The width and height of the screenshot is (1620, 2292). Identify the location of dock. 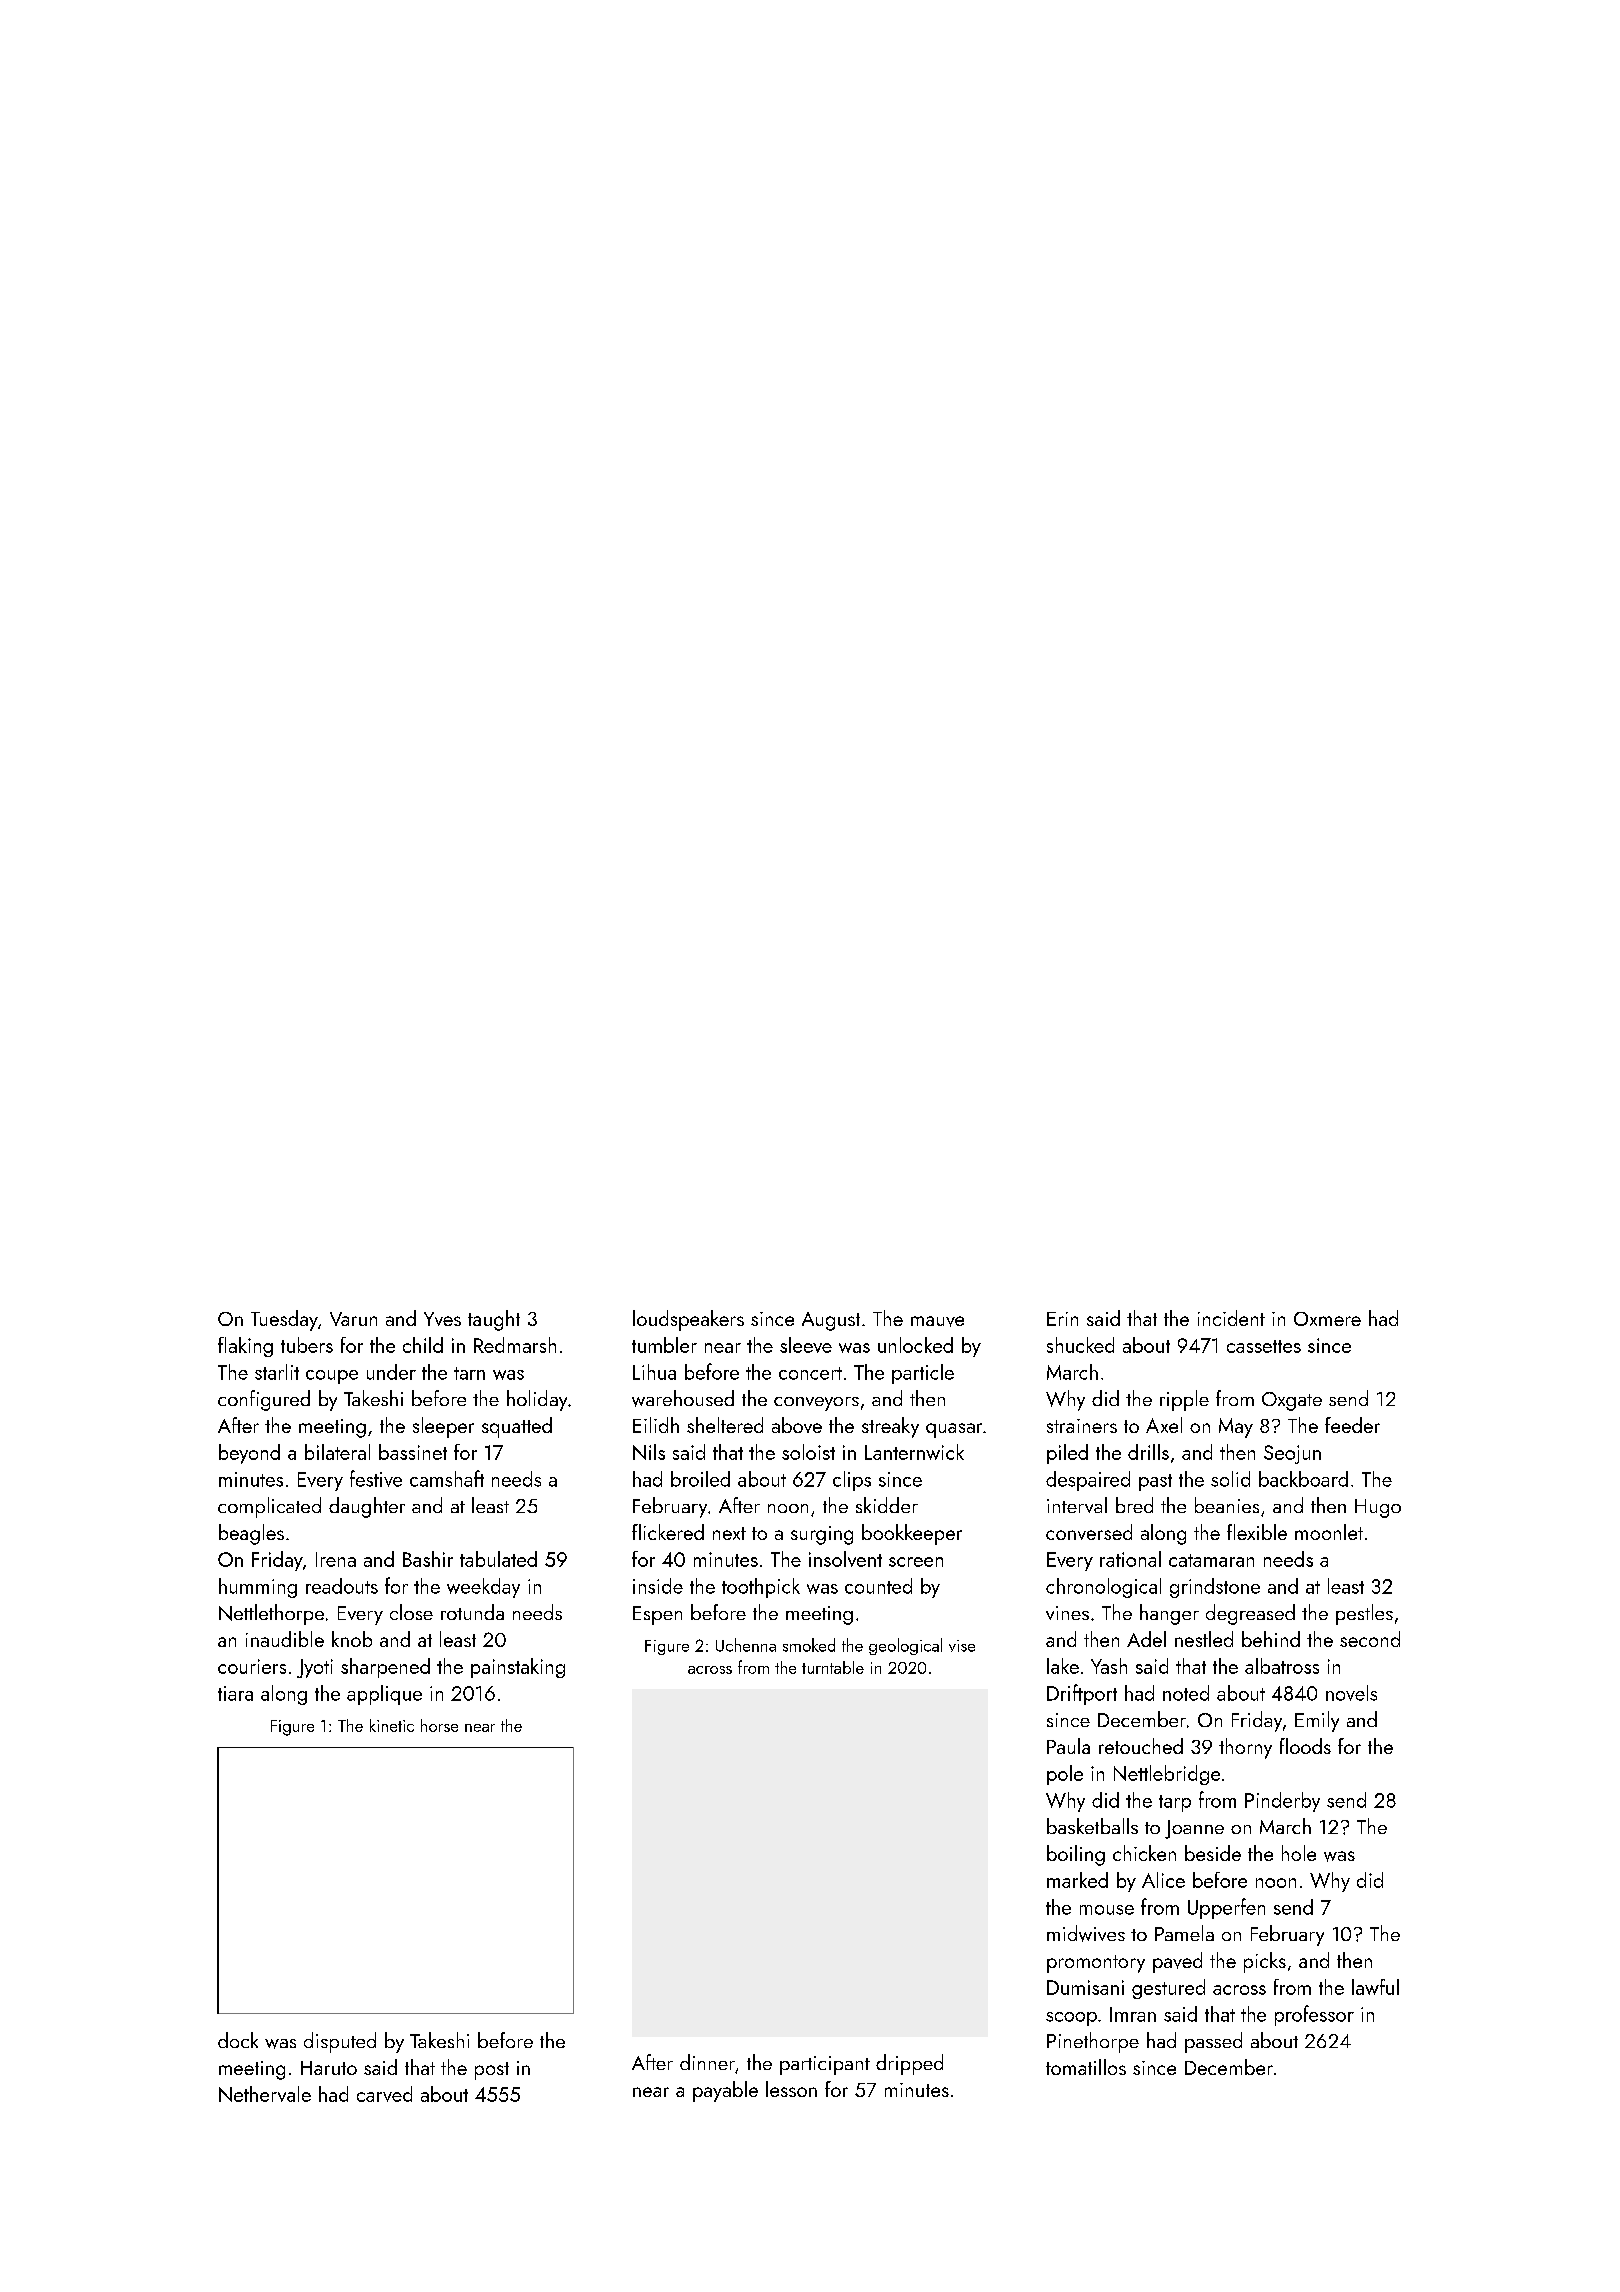
(238, 2040).
